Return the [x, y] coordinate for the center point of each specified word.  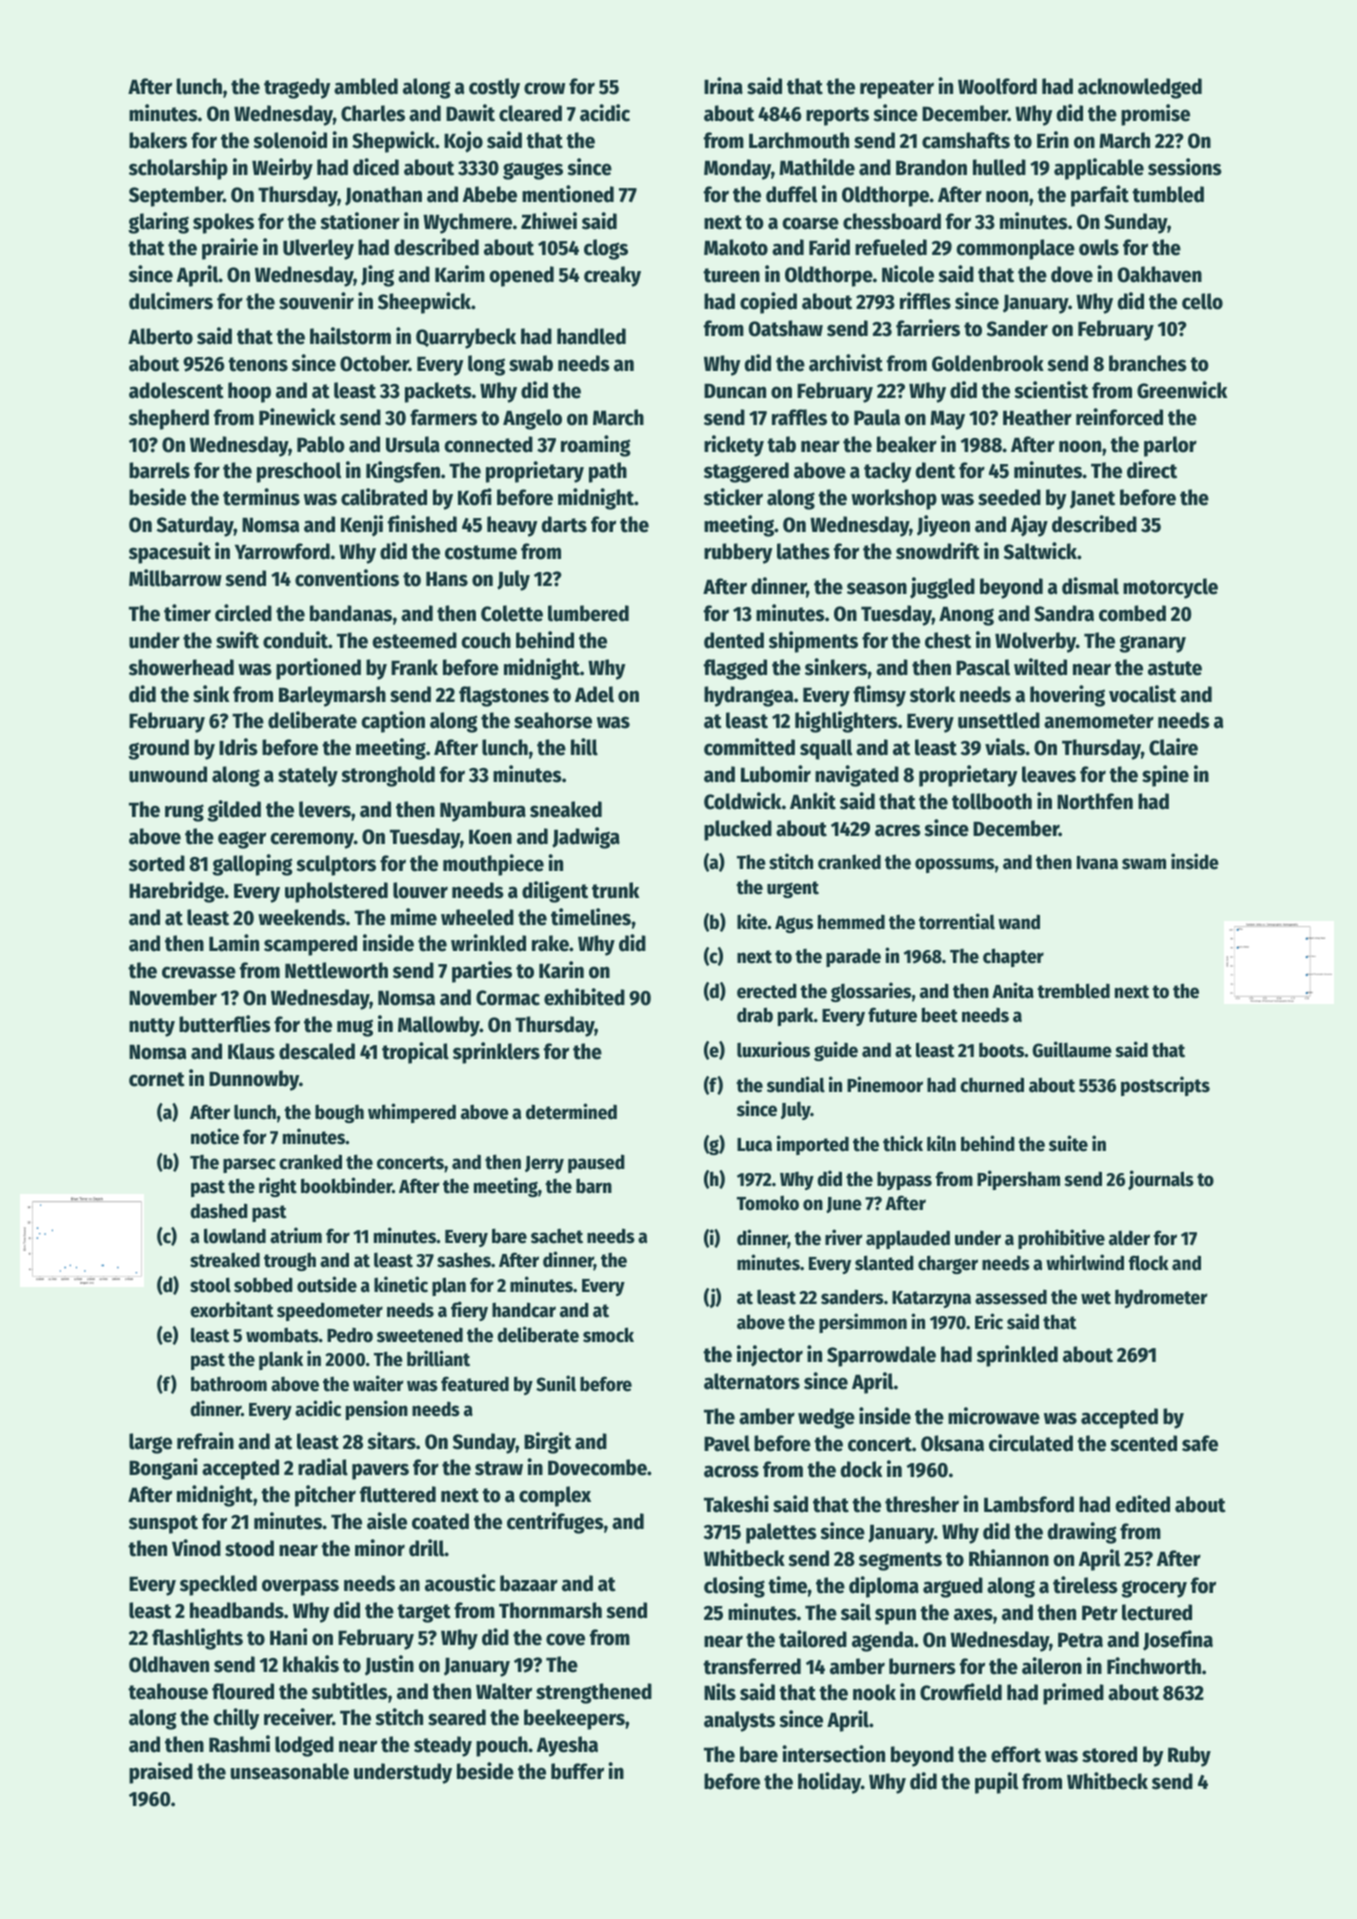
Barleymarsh [332, 696]
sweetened [420, 1335]
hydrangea [748, 696]
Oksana [952, 1443]
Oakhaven [1160, 274]
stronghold [388, 776]
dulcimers [171, 301]
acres [898, 830]
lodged [304, 1746]
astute [1175, 668]
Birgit [547, 1443]
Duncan [735, 391]
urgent [793, 889]
